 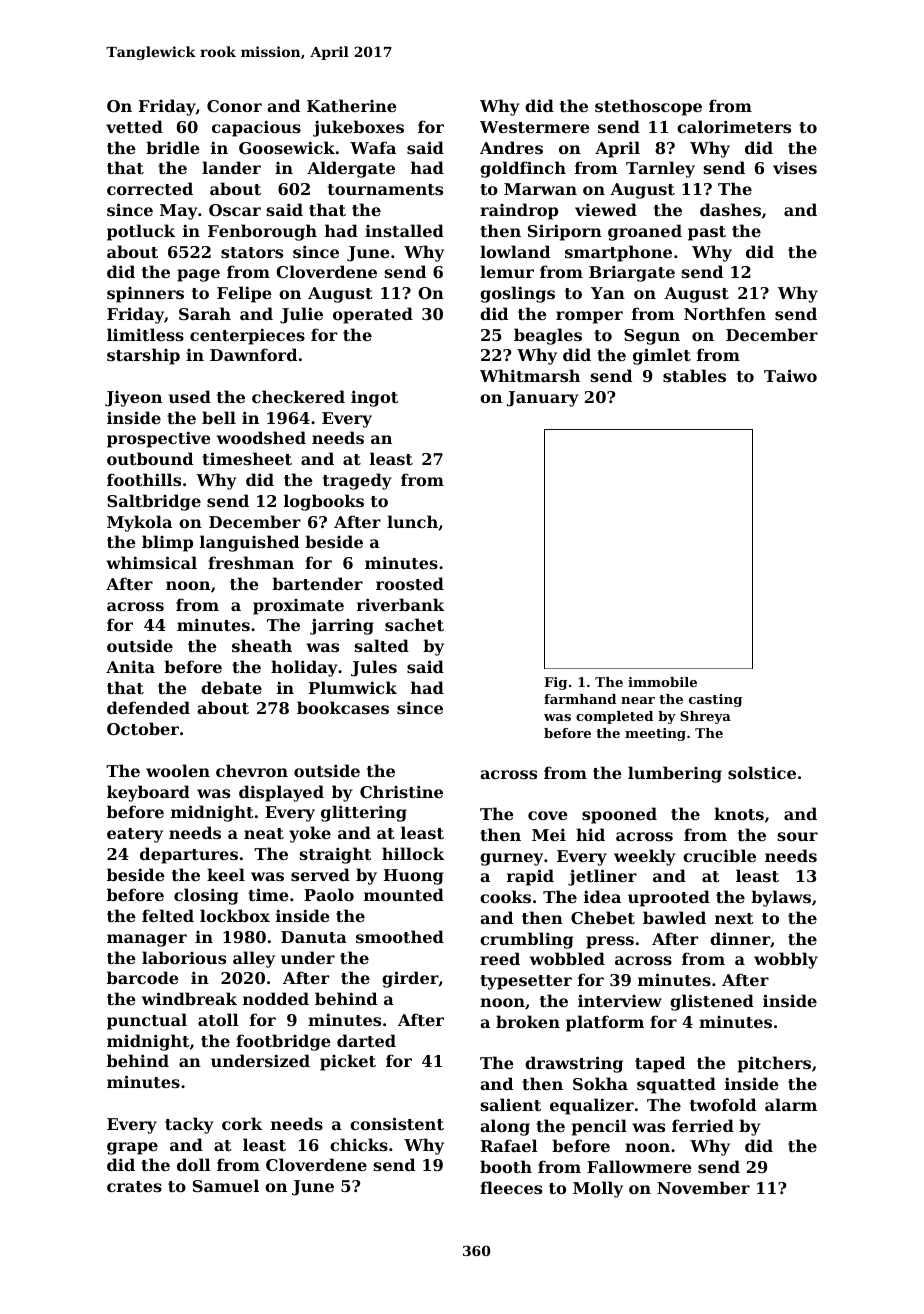 What do you see at coordinates (703, 1187) in the document?
I see `November` at bounding box center [703, 1187].
